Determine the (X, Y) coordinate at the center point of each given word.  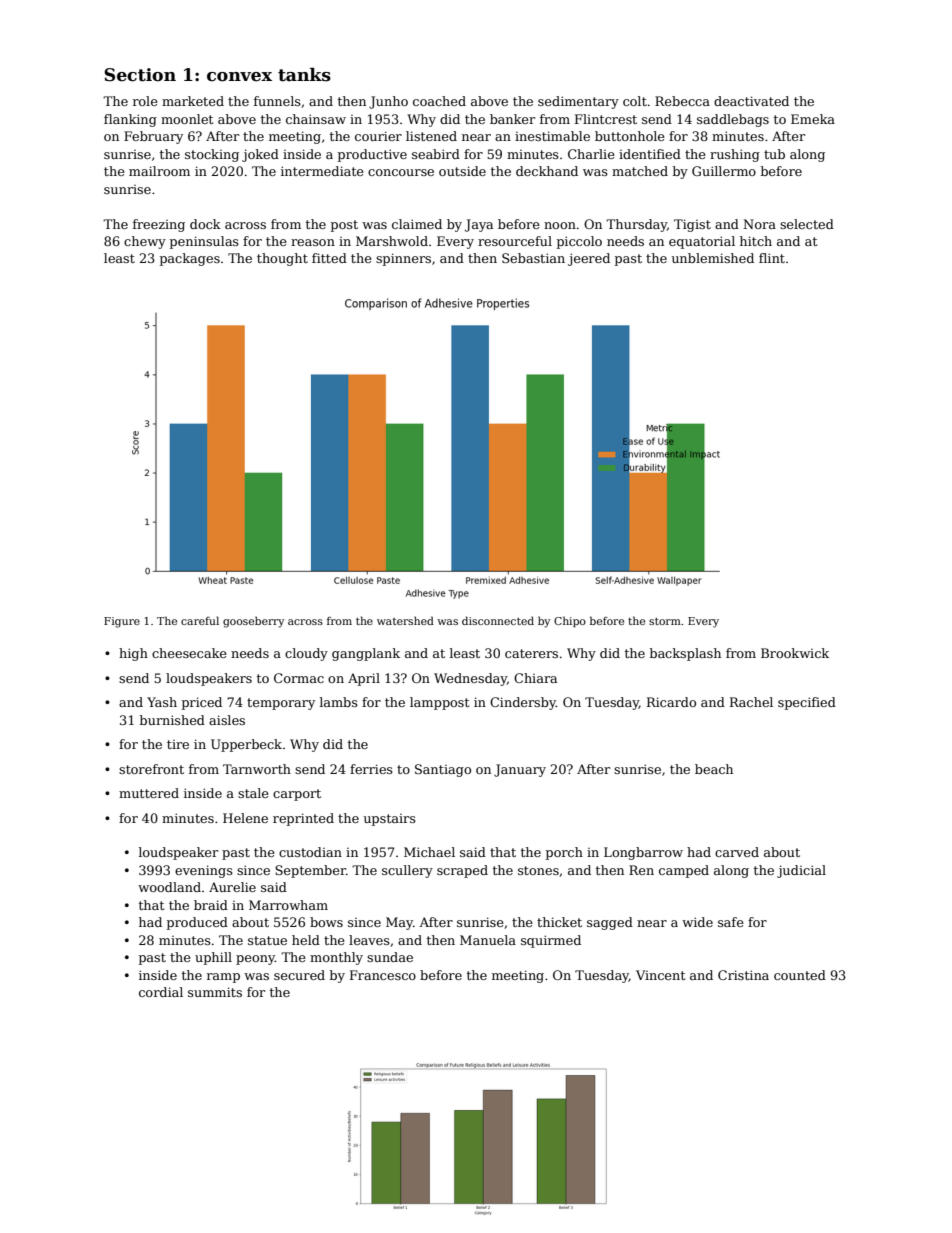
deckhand (547, 171)
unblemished (713, 258)
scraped (462, 871)
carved (737, 852)
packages (190, 259)
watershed (405, 620)
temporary (281, 704)
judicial (801, 871)
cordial (161, 992)
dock (205, 224)
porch (564, 853)
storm (665, 621)
